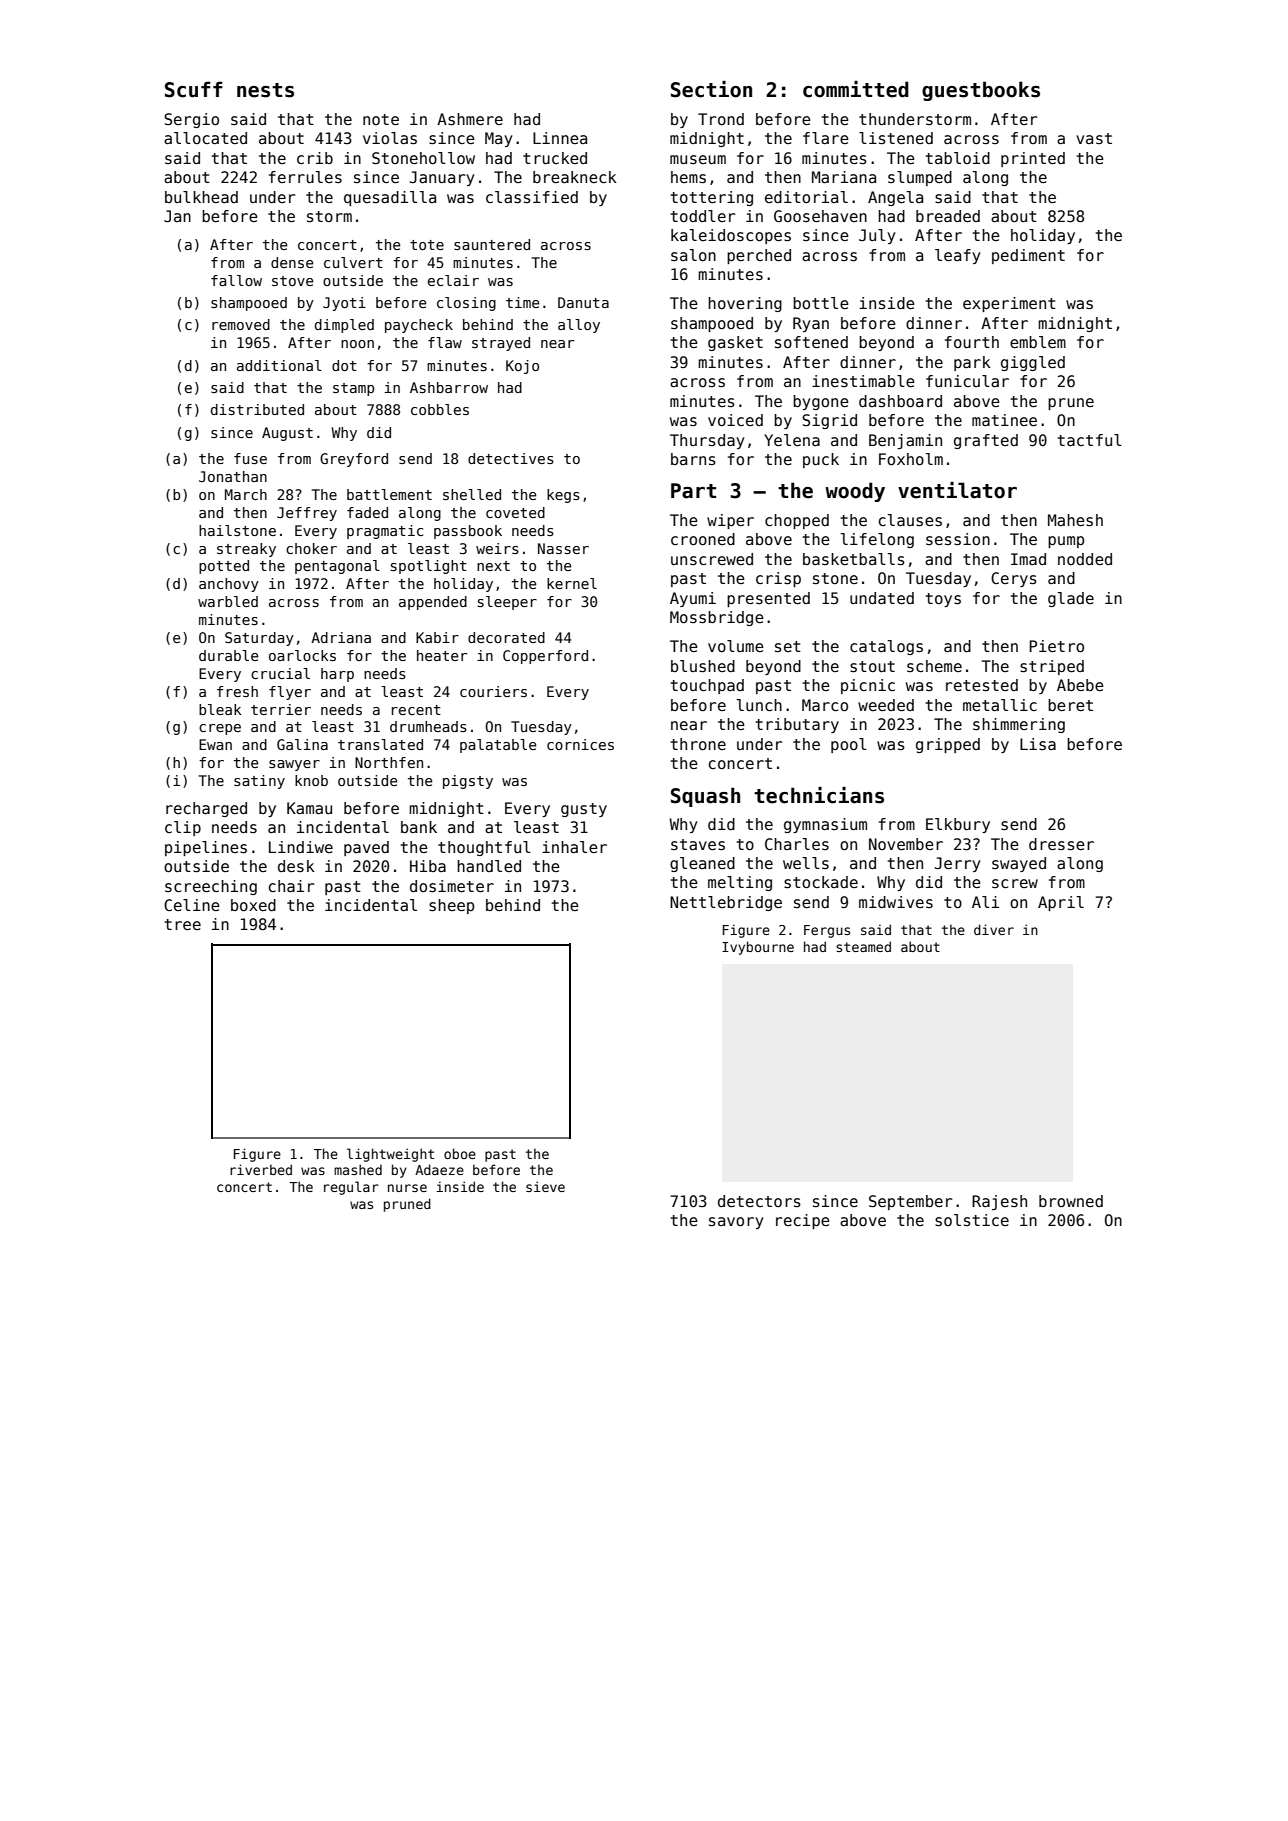 This document has width=1288, height=1821. What do you see at coordinates (228, 655) in the document?
I see `durable` at bounding box center [228, 655].
